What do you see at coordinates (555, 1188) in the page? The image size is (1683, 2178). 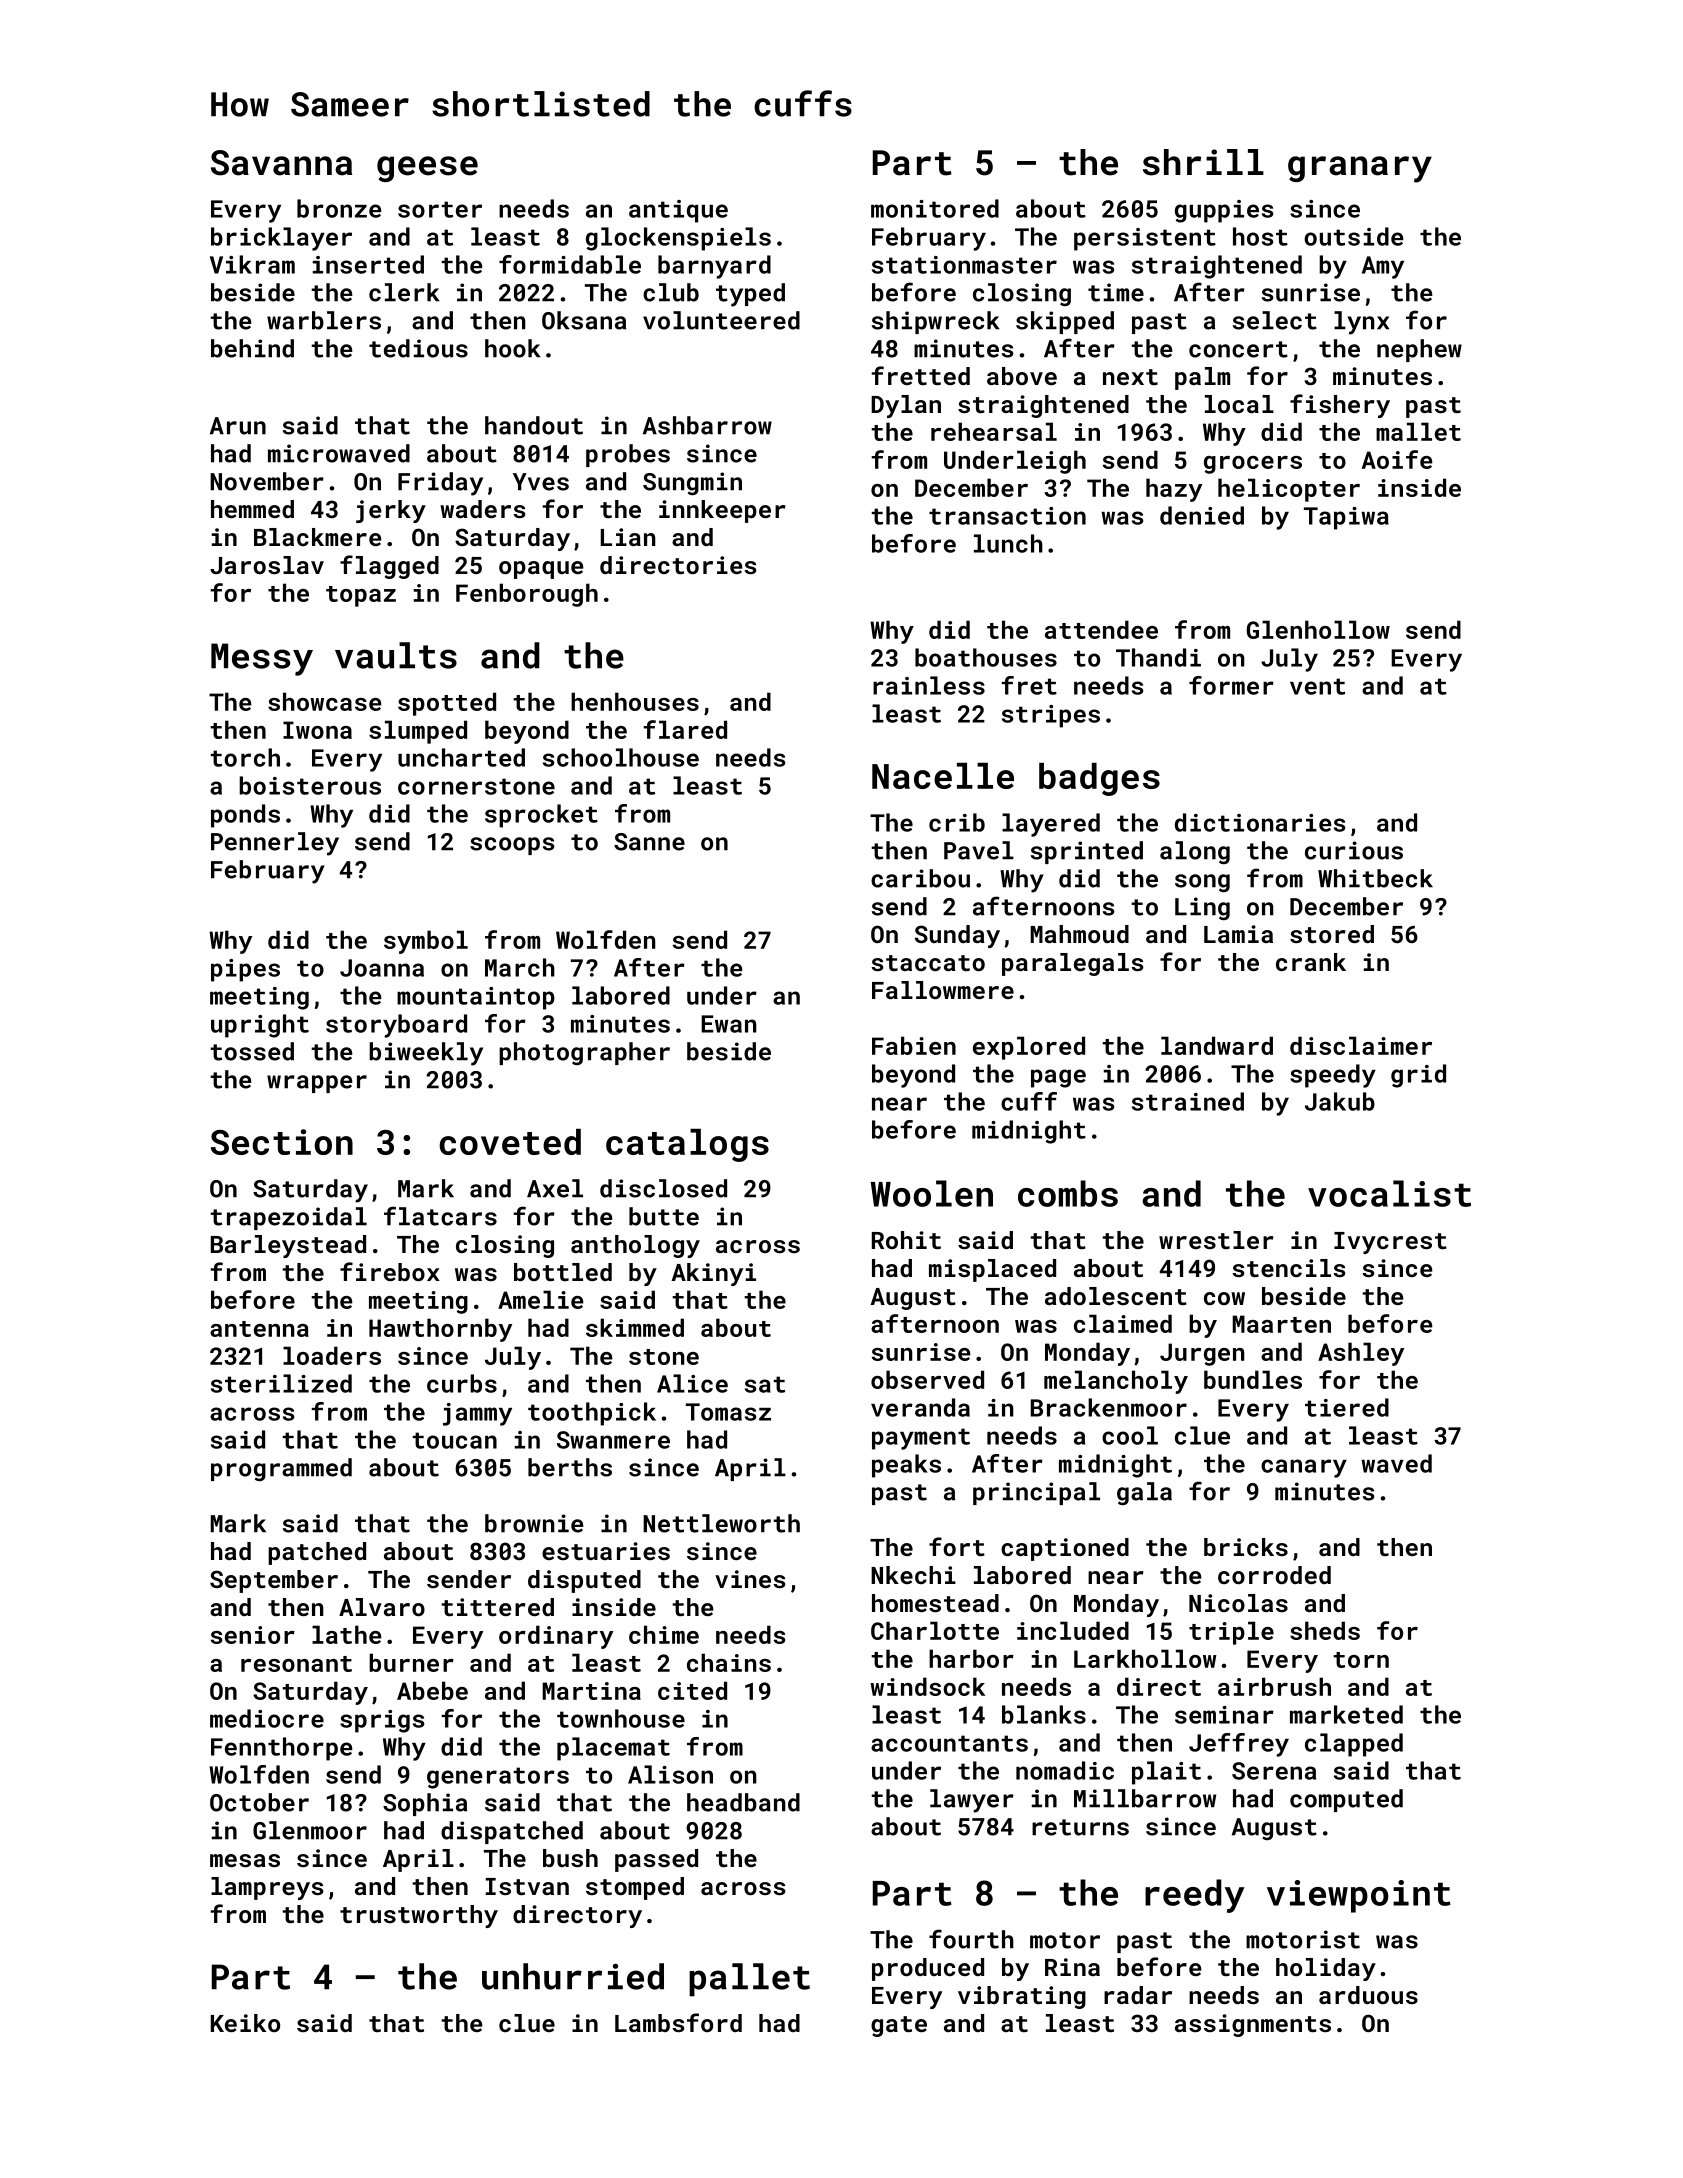 I see `Axel` at bounding box center [555, 1188].
